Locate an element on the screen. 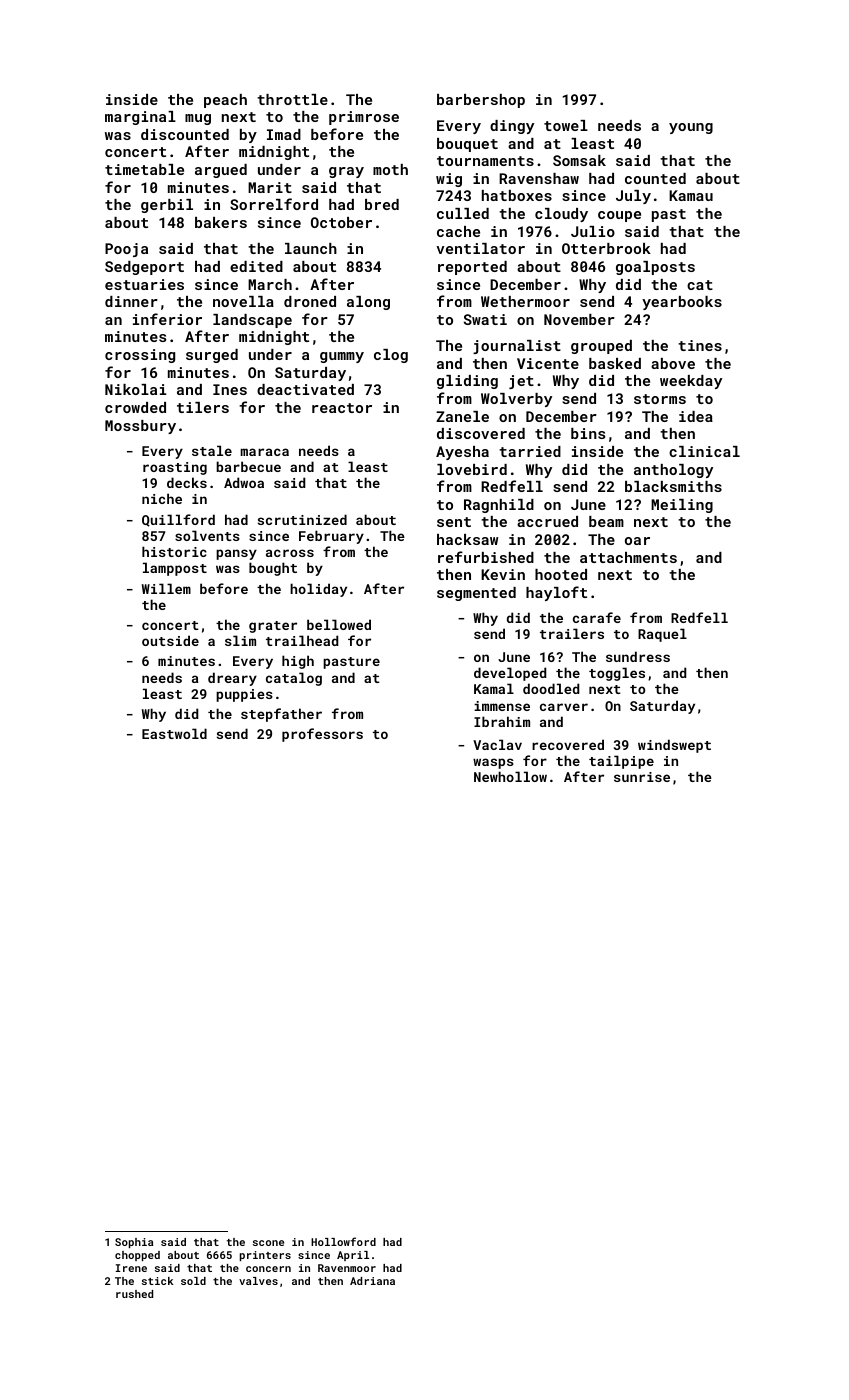 Image resolution: width=849 pixels, height=1400 pixels. Adriana is located at coordinates (372, 1281).
